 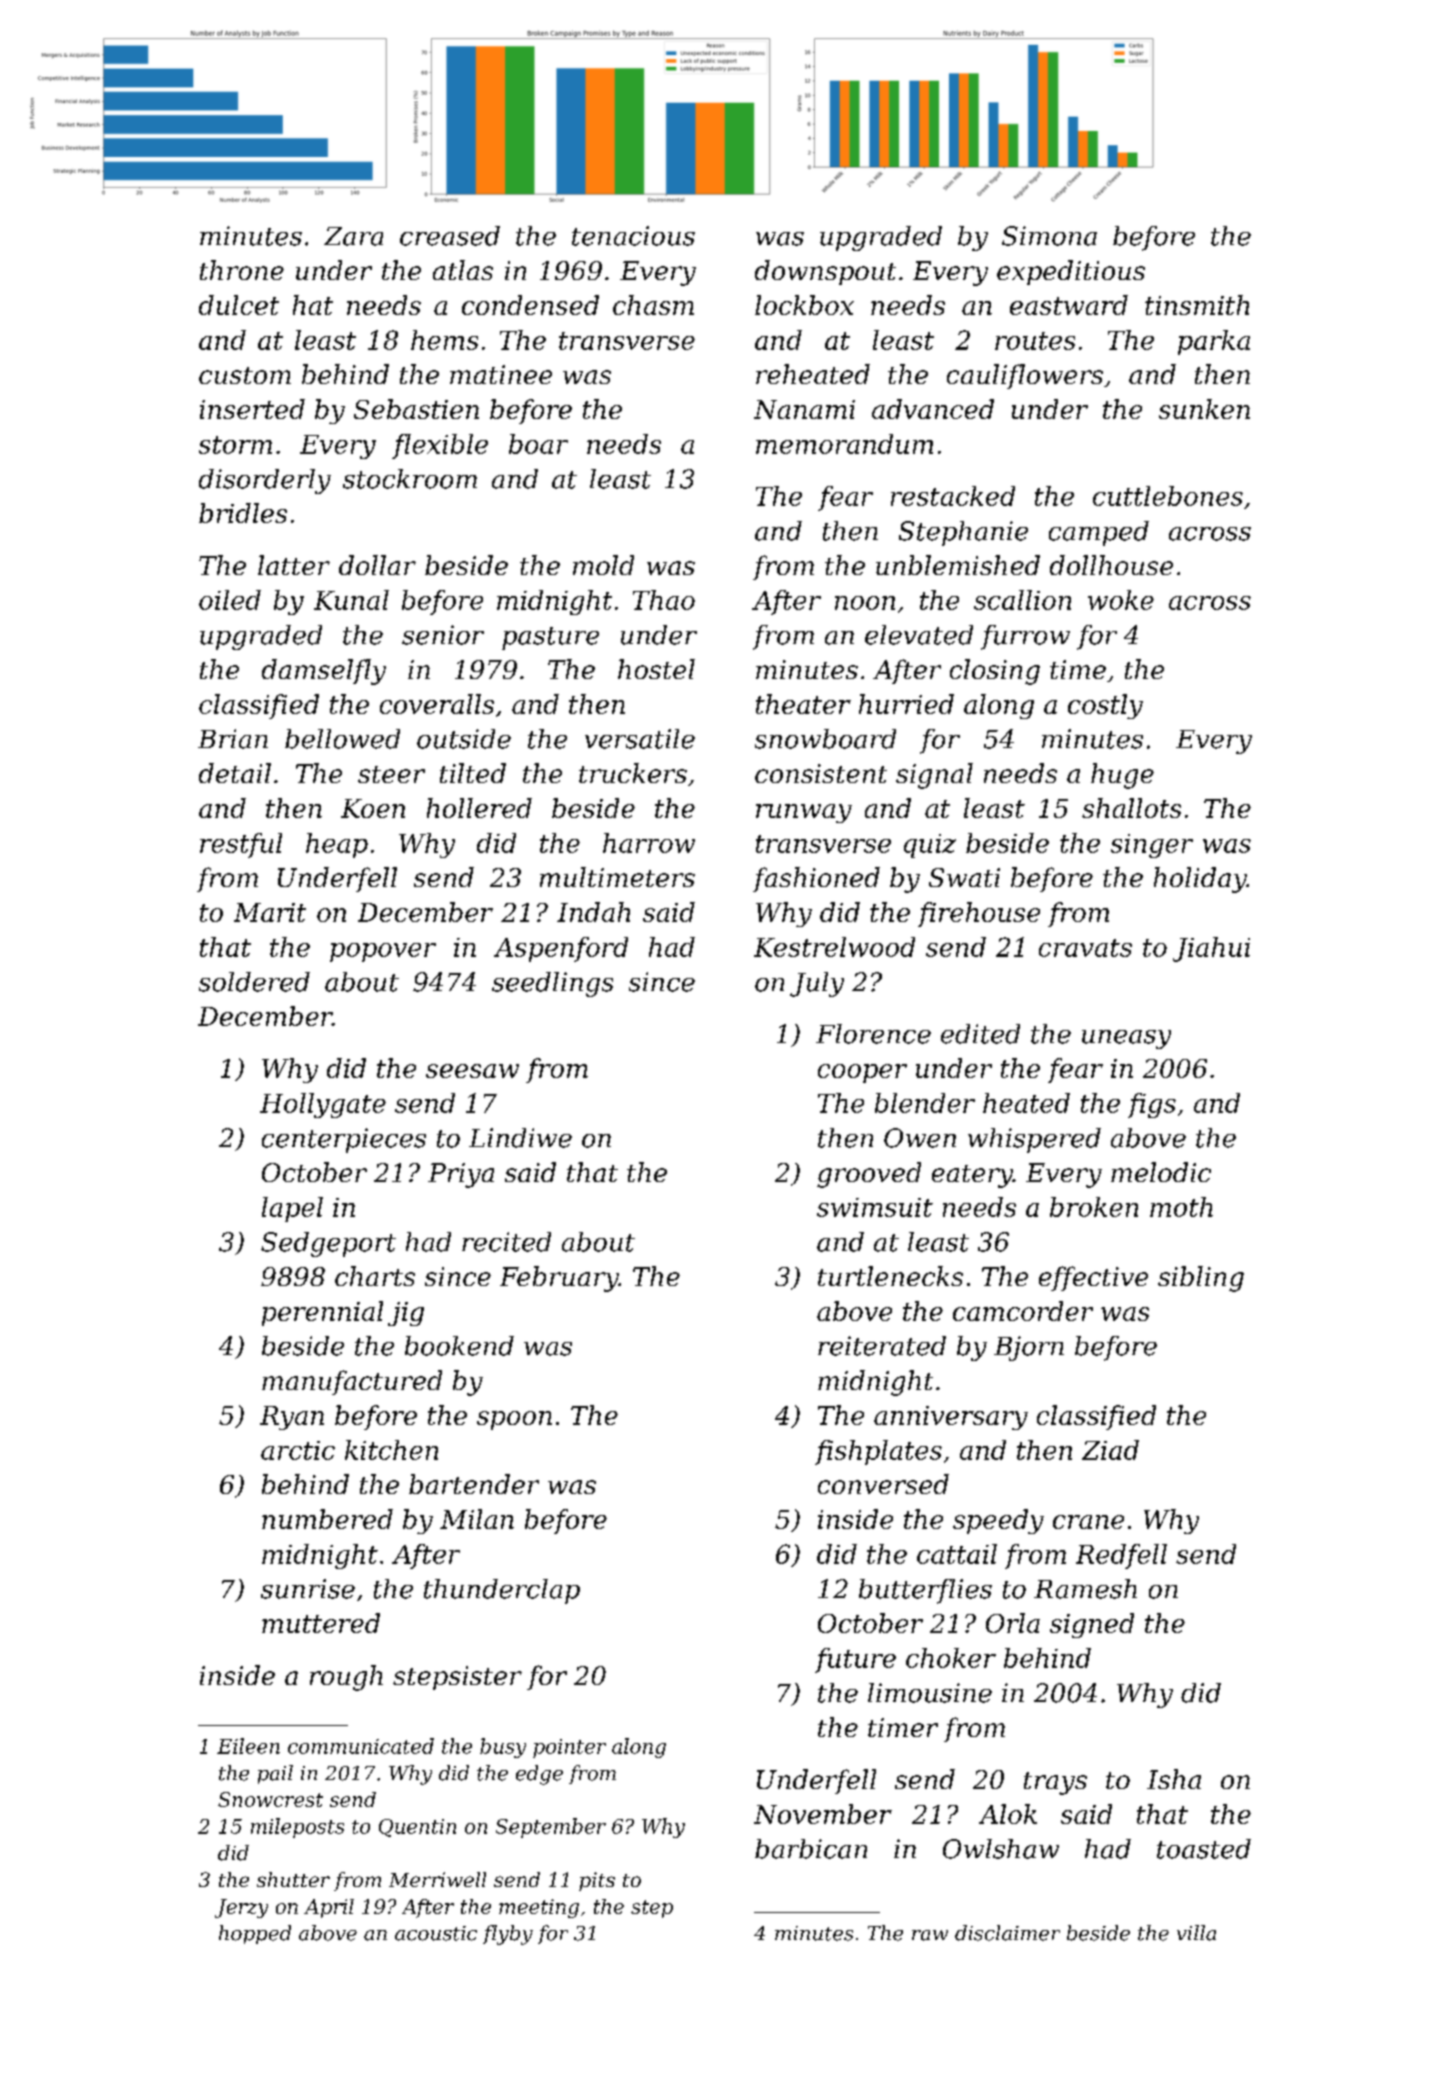 What do you see at coordinates (878, 1452) in the screenshot?
I see `fishplates` at bounding box center [878, 1452].
